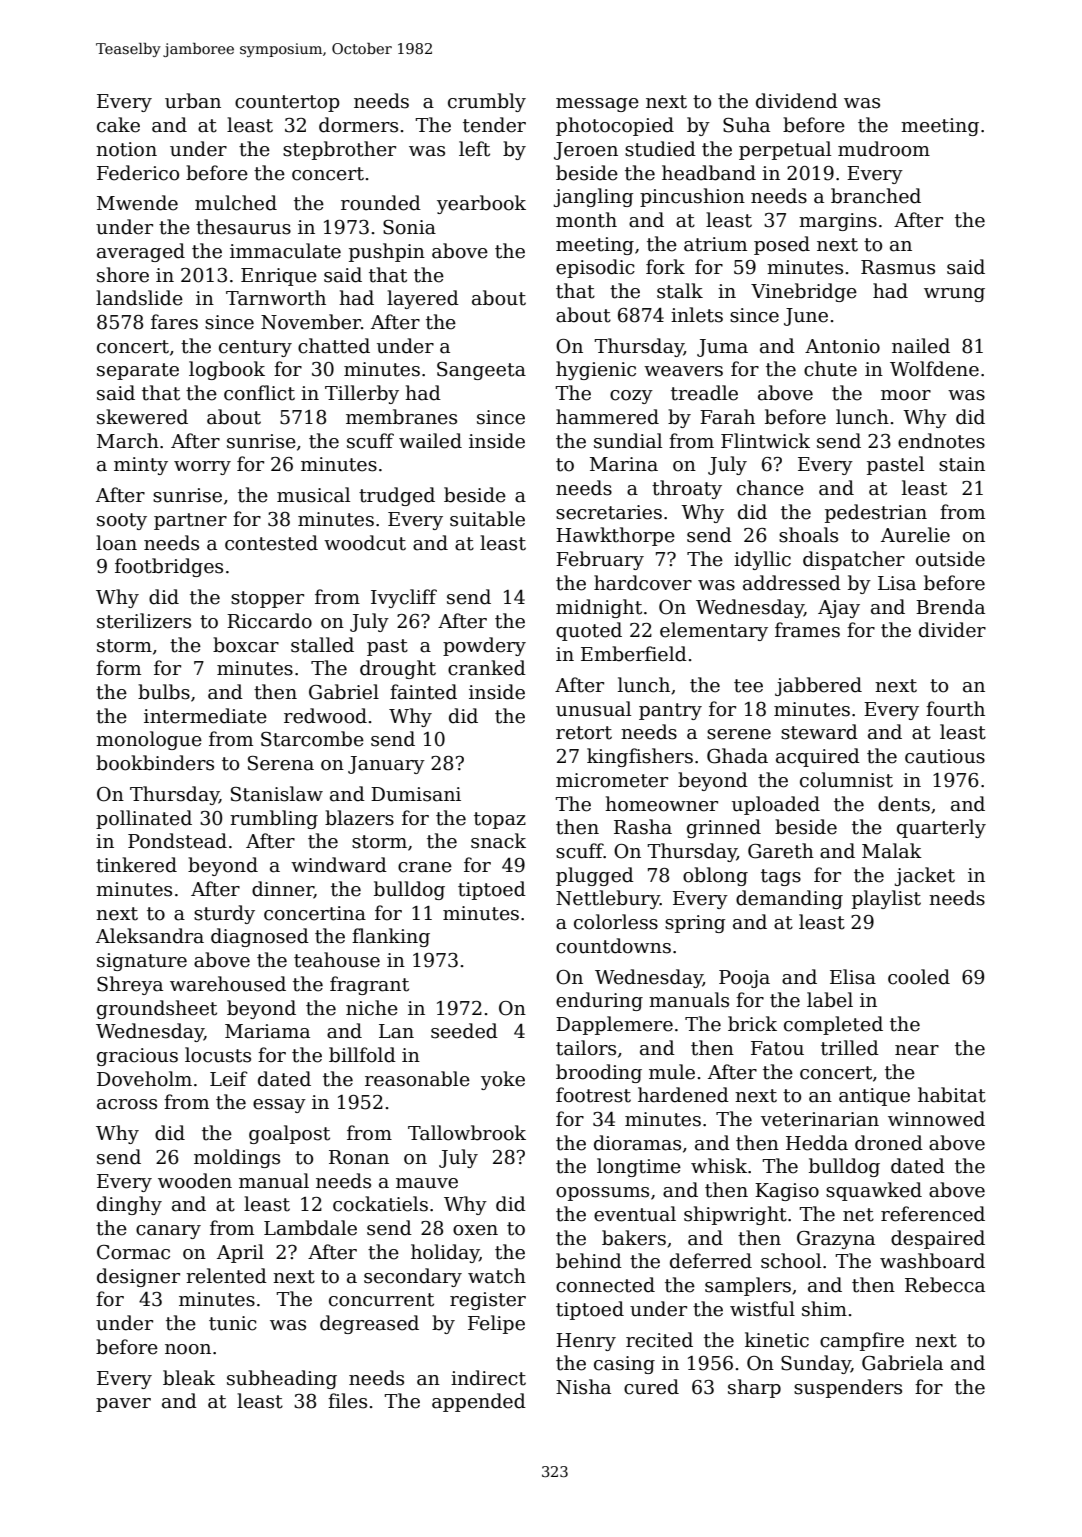  I want to click on chute, so click(830, 369).
